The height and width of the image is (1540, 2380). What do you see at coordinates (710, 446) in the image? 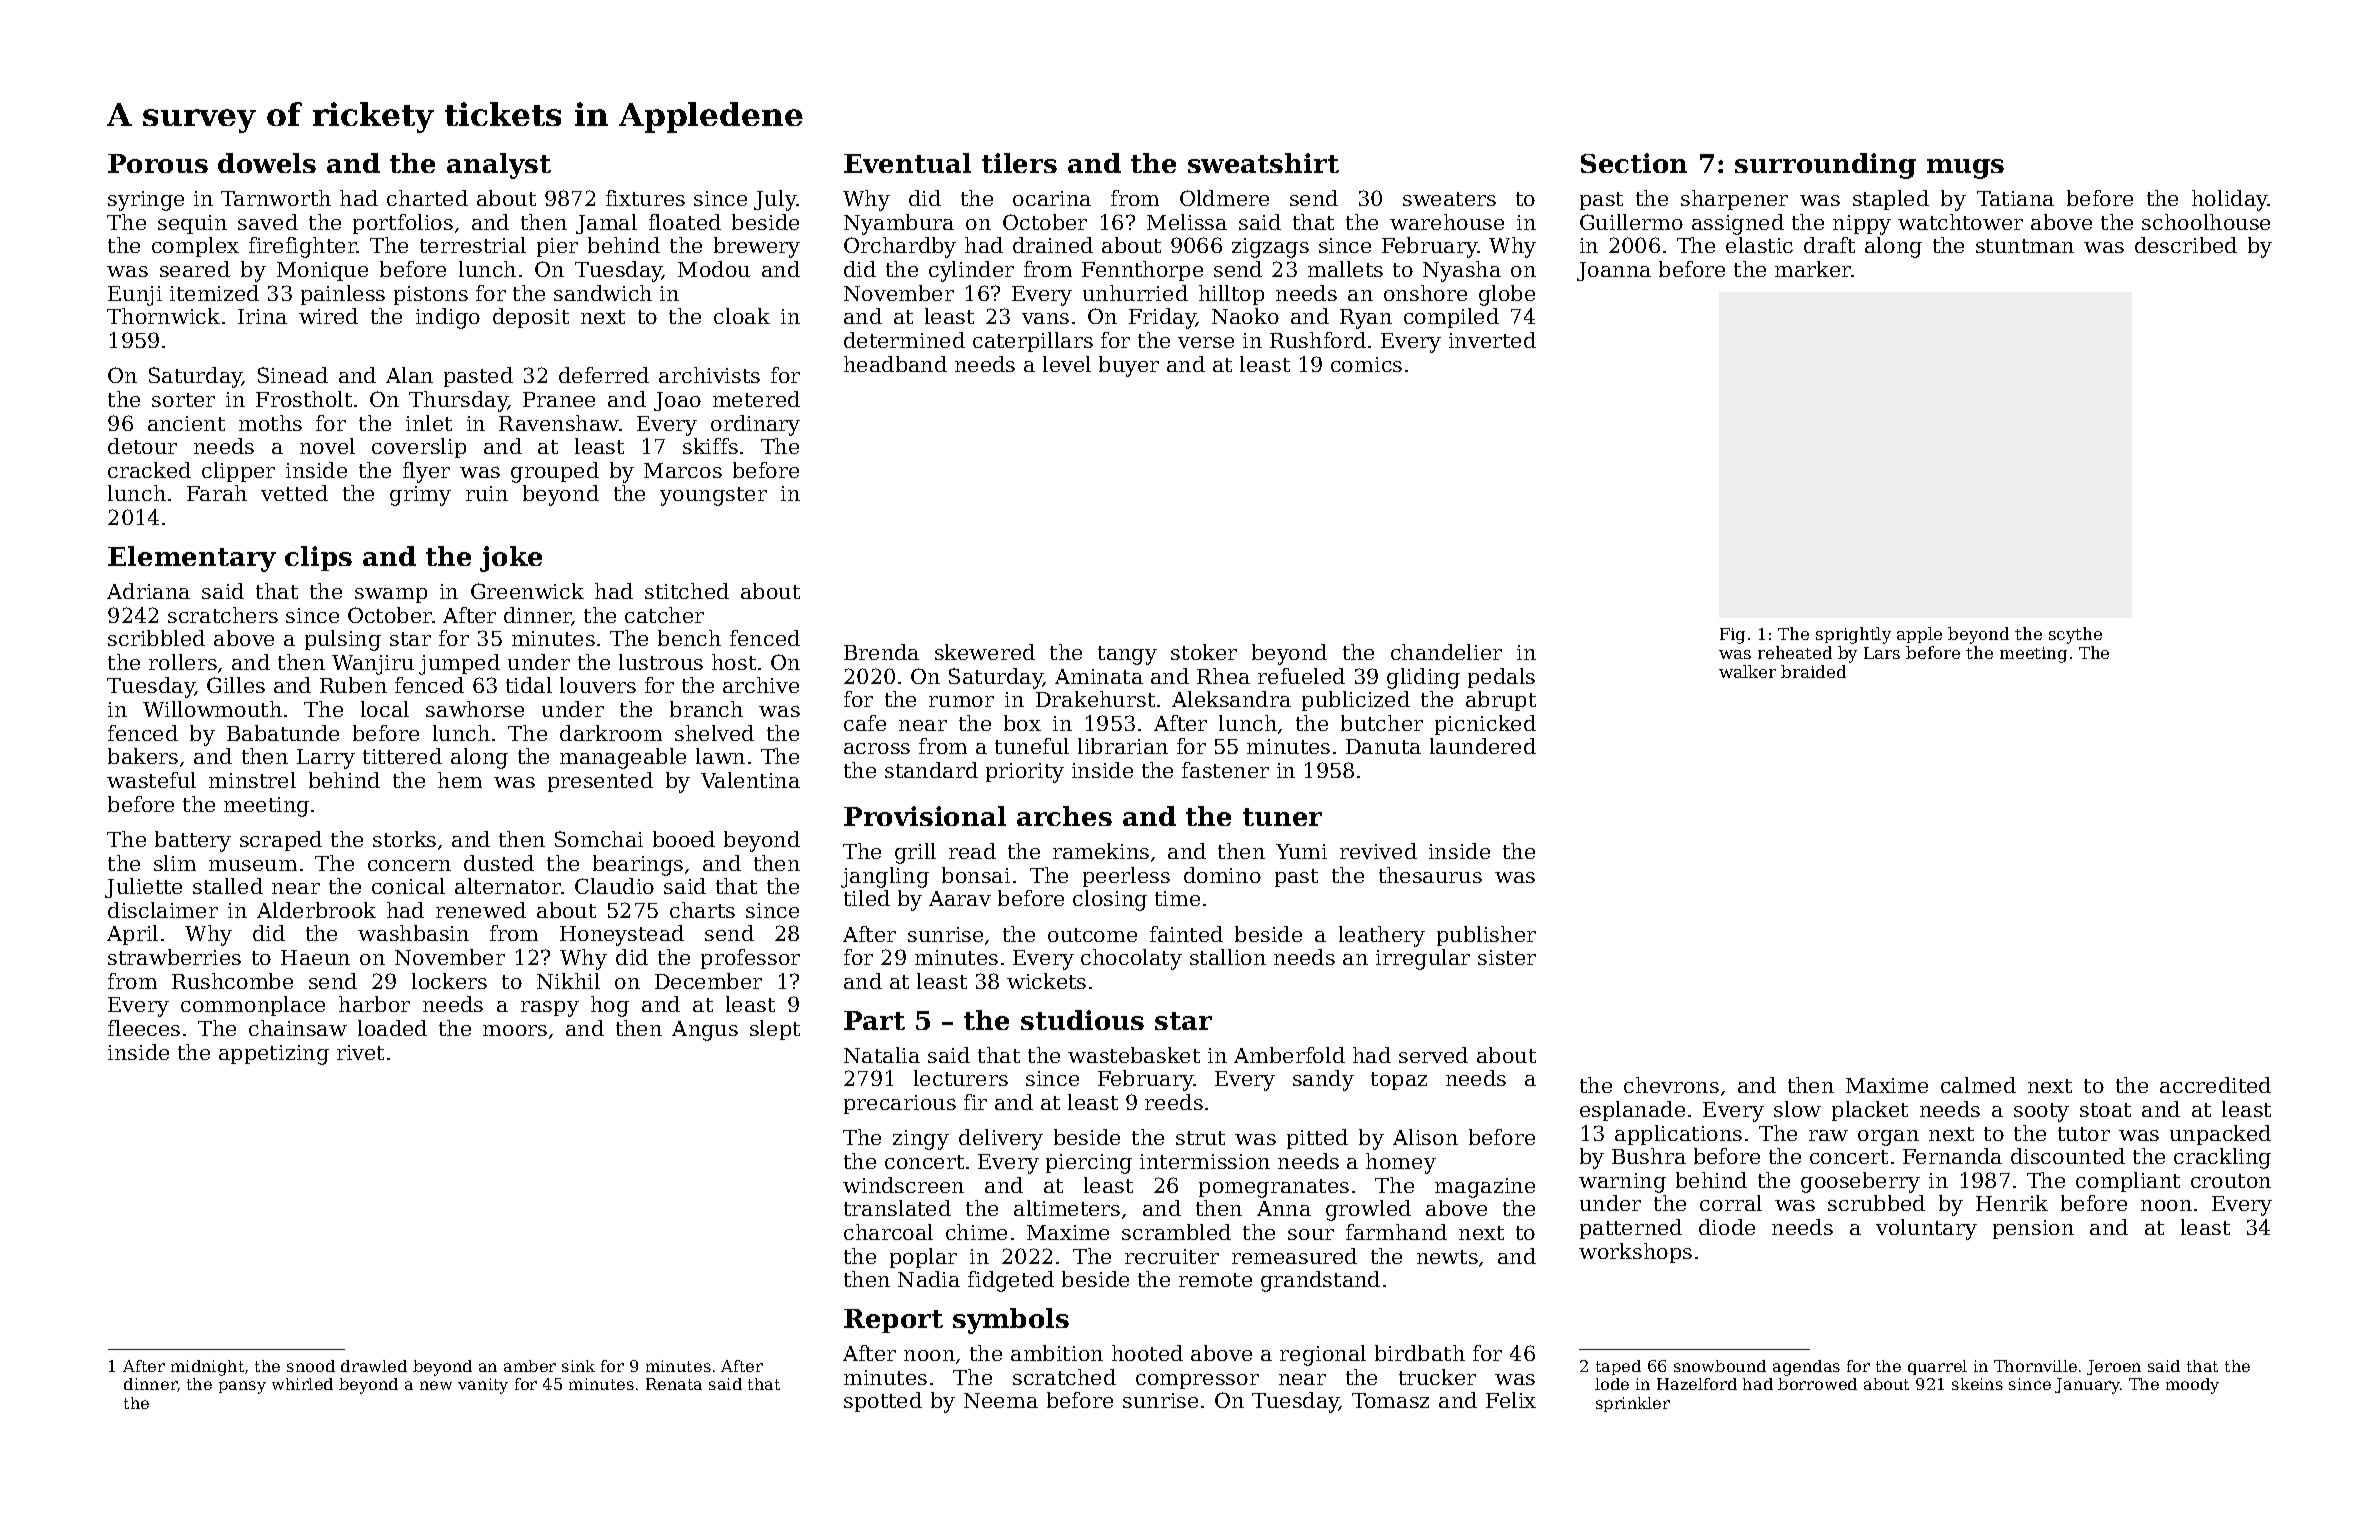
I see `skiffs` at bounding box center [710, 446].
